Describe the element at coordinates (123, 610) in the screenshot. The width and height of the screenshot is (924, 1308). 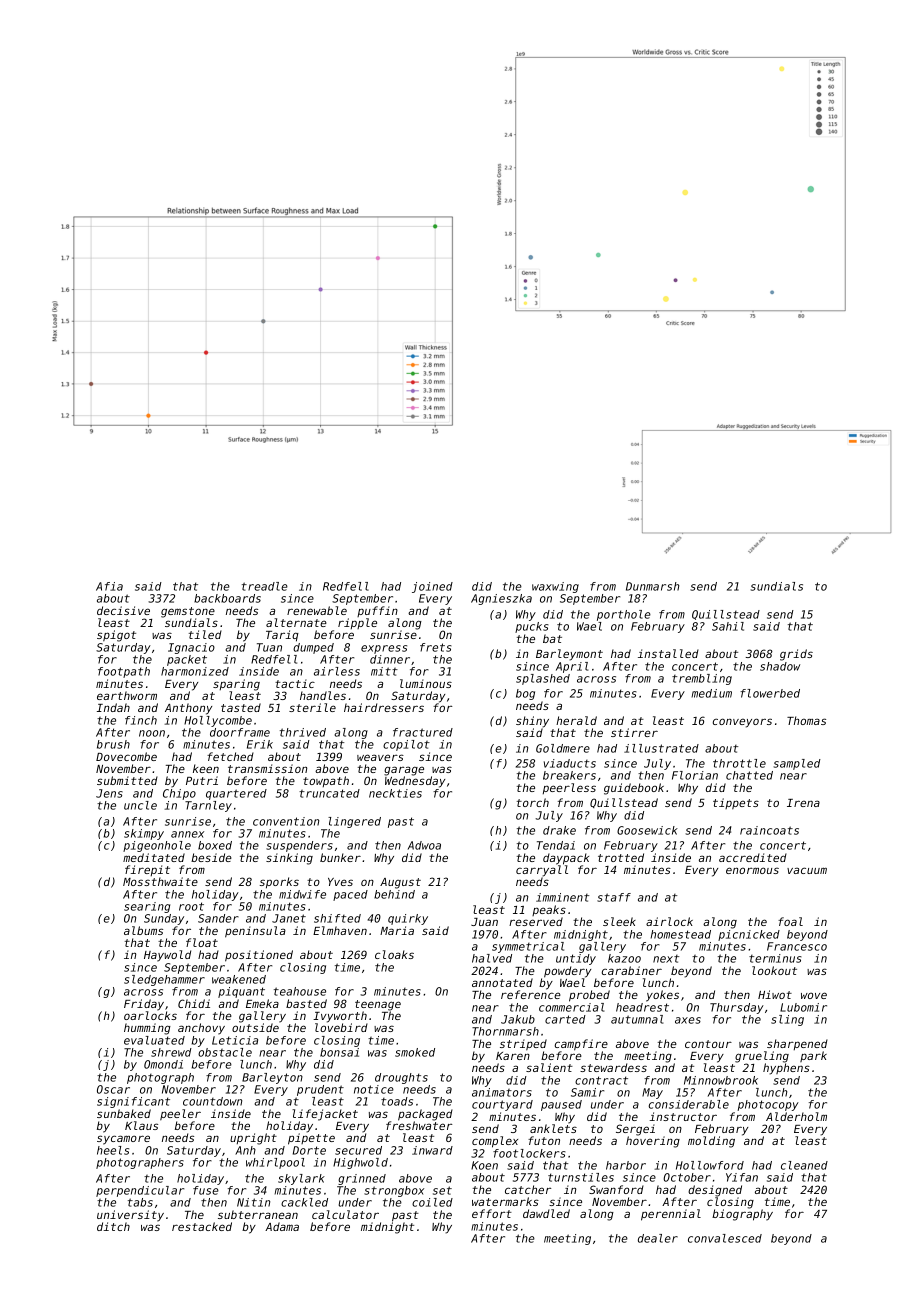
I see `decisive` at that location.
